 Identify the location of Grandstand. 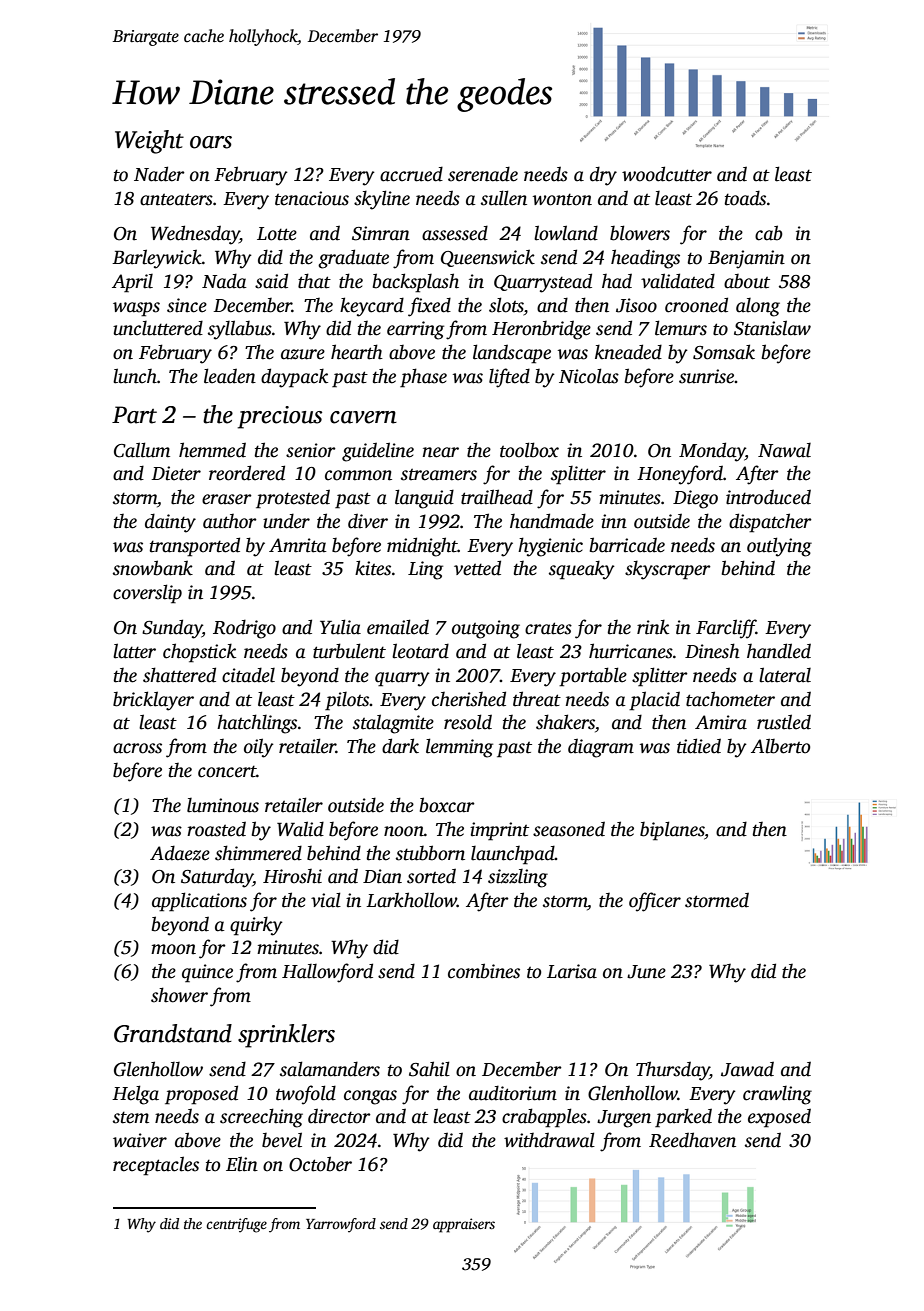
(173, 1033).
